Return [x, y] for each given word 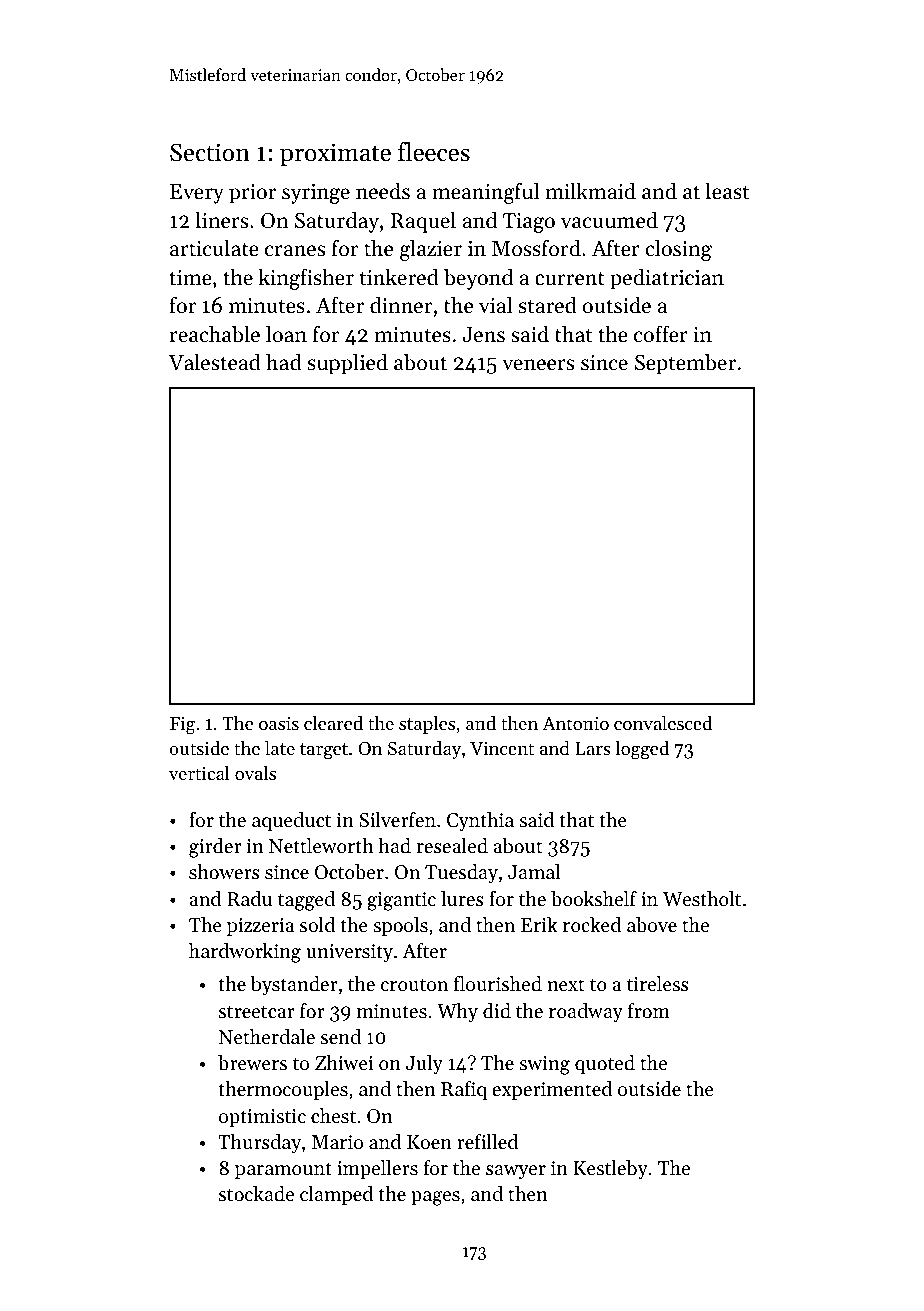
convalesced [663, 723]
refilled [487, 1141]
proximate [335, 154]
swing [544, 1065]
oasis [279, 723]
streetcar [257, 1012]
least [727, 191]
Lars [593, 748]
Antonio [575, 723]
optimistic [262, 1118]
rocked [592, 925]
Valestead [214, 362]
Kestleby [611, 1170]
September [685, 364]
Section [210, 152]
